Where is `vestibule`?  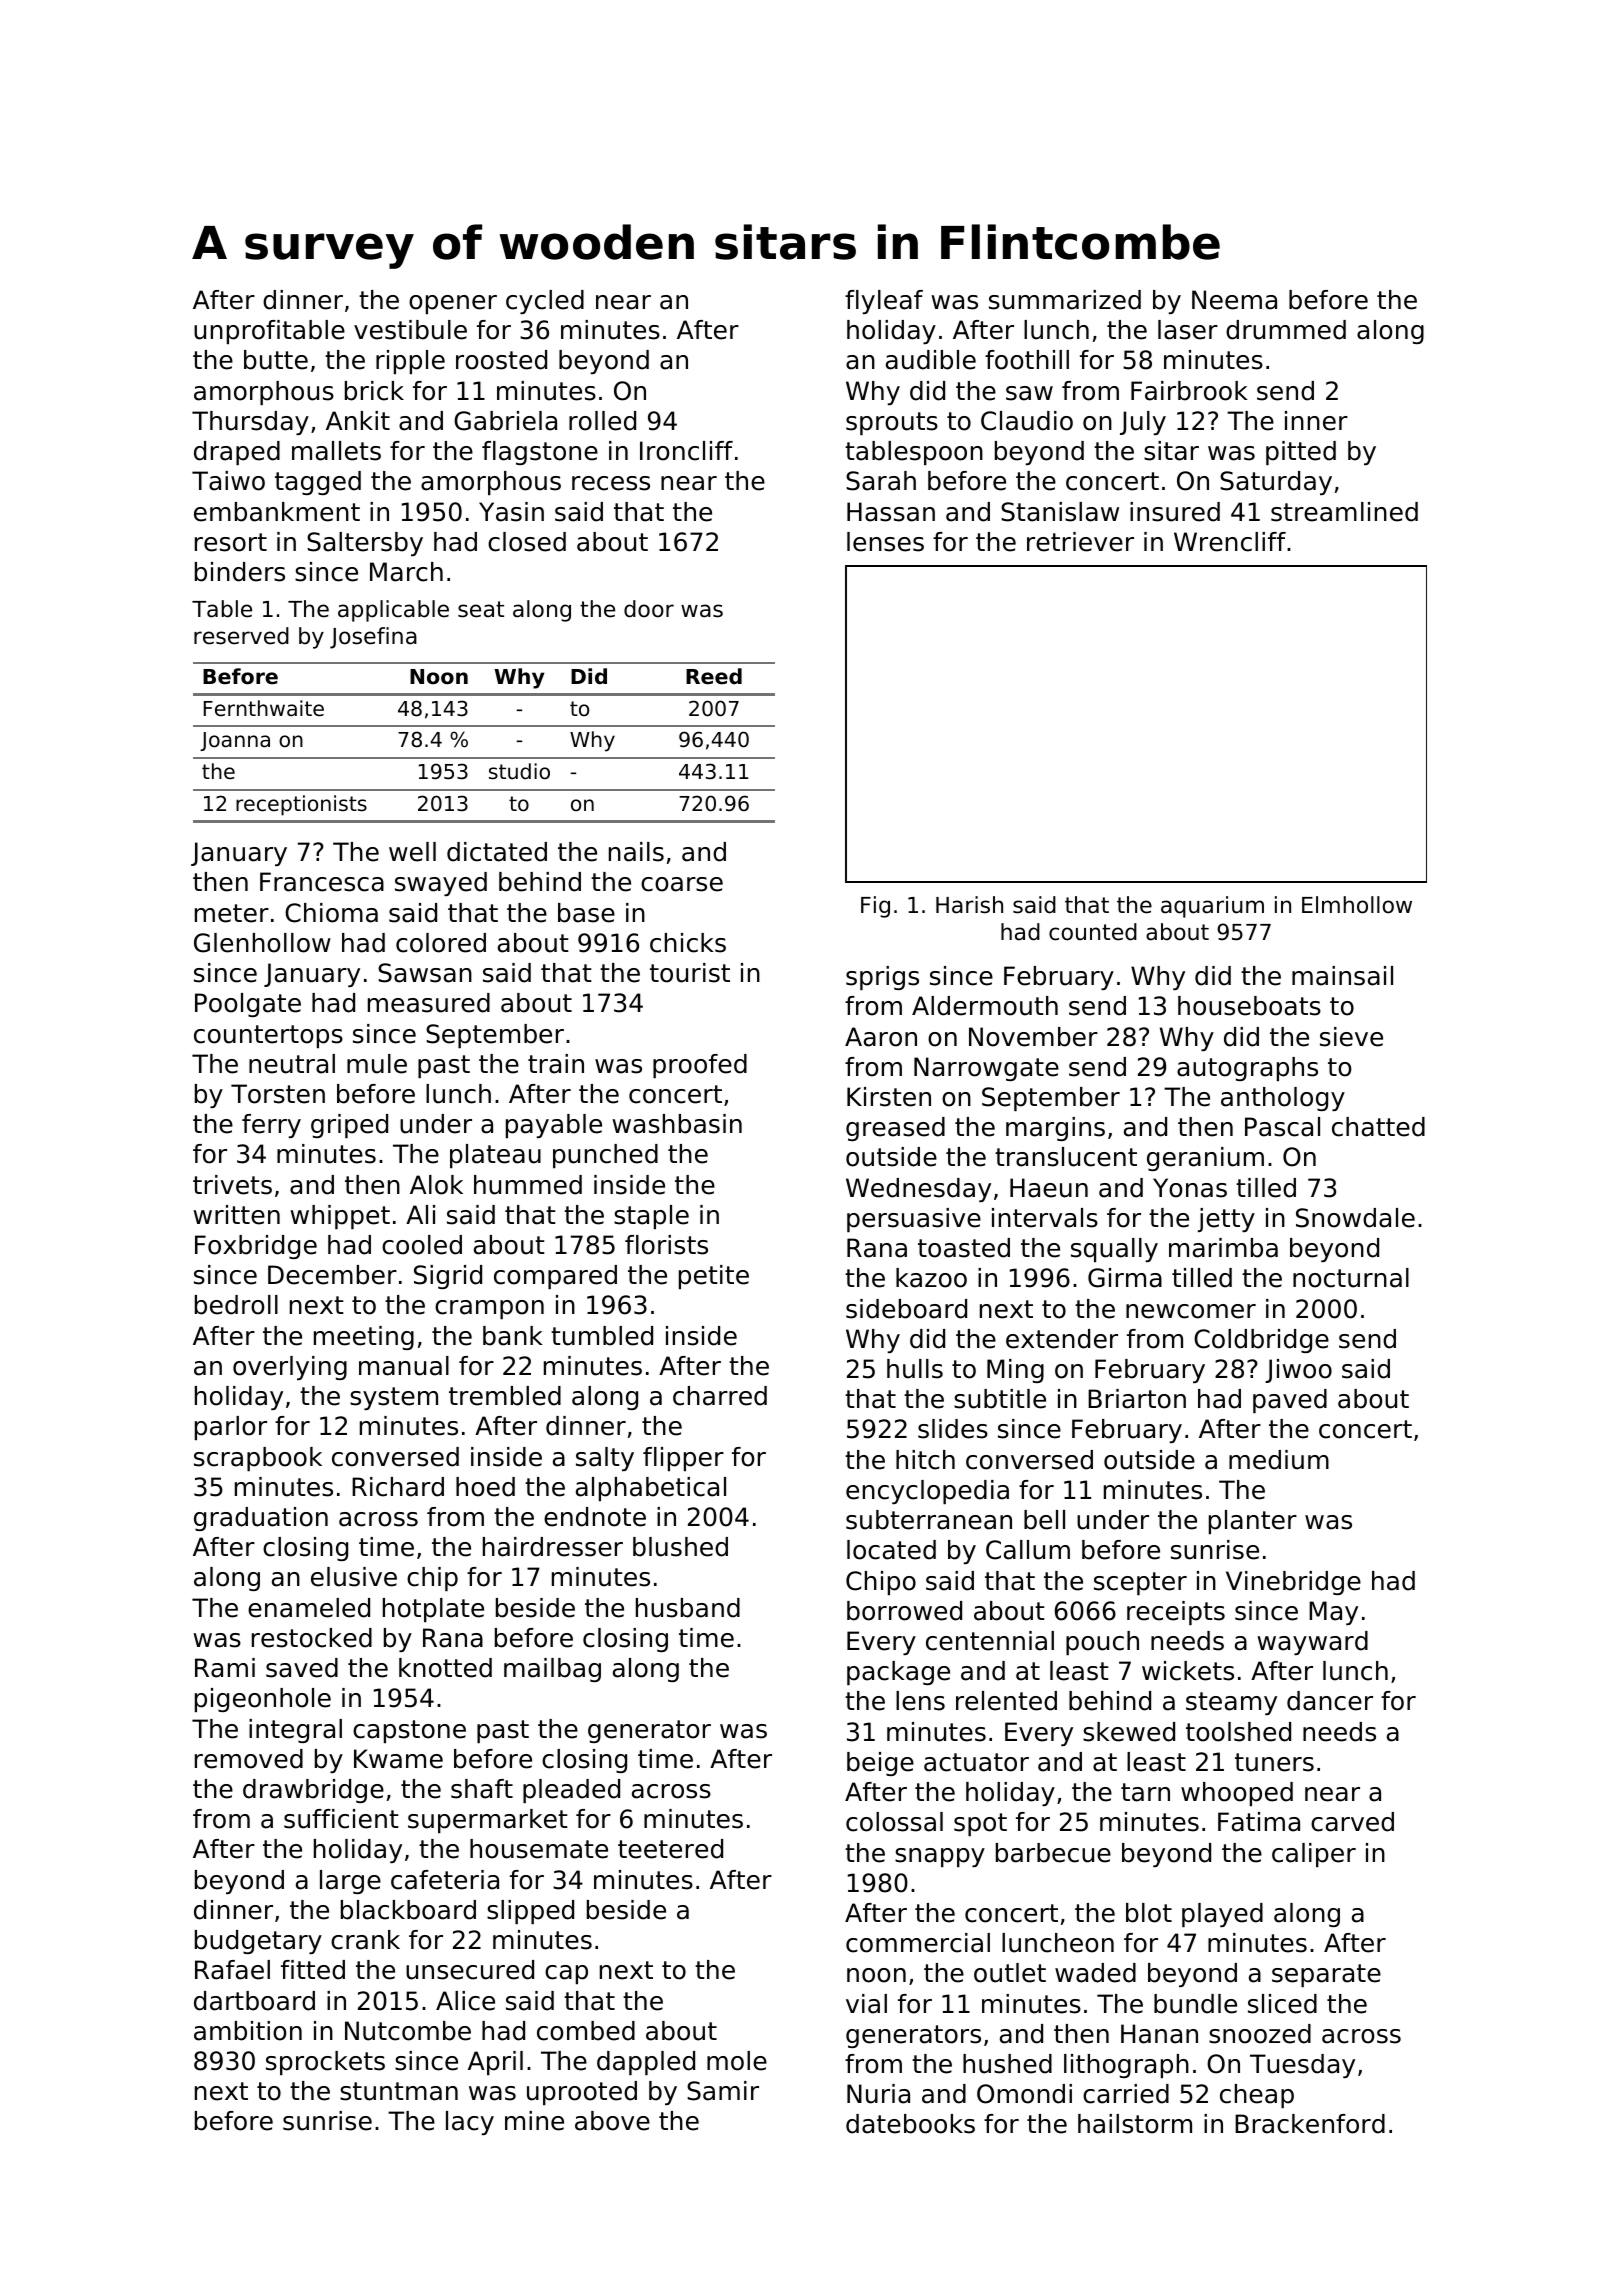 vestibule is located at coordinates (410, 330).
